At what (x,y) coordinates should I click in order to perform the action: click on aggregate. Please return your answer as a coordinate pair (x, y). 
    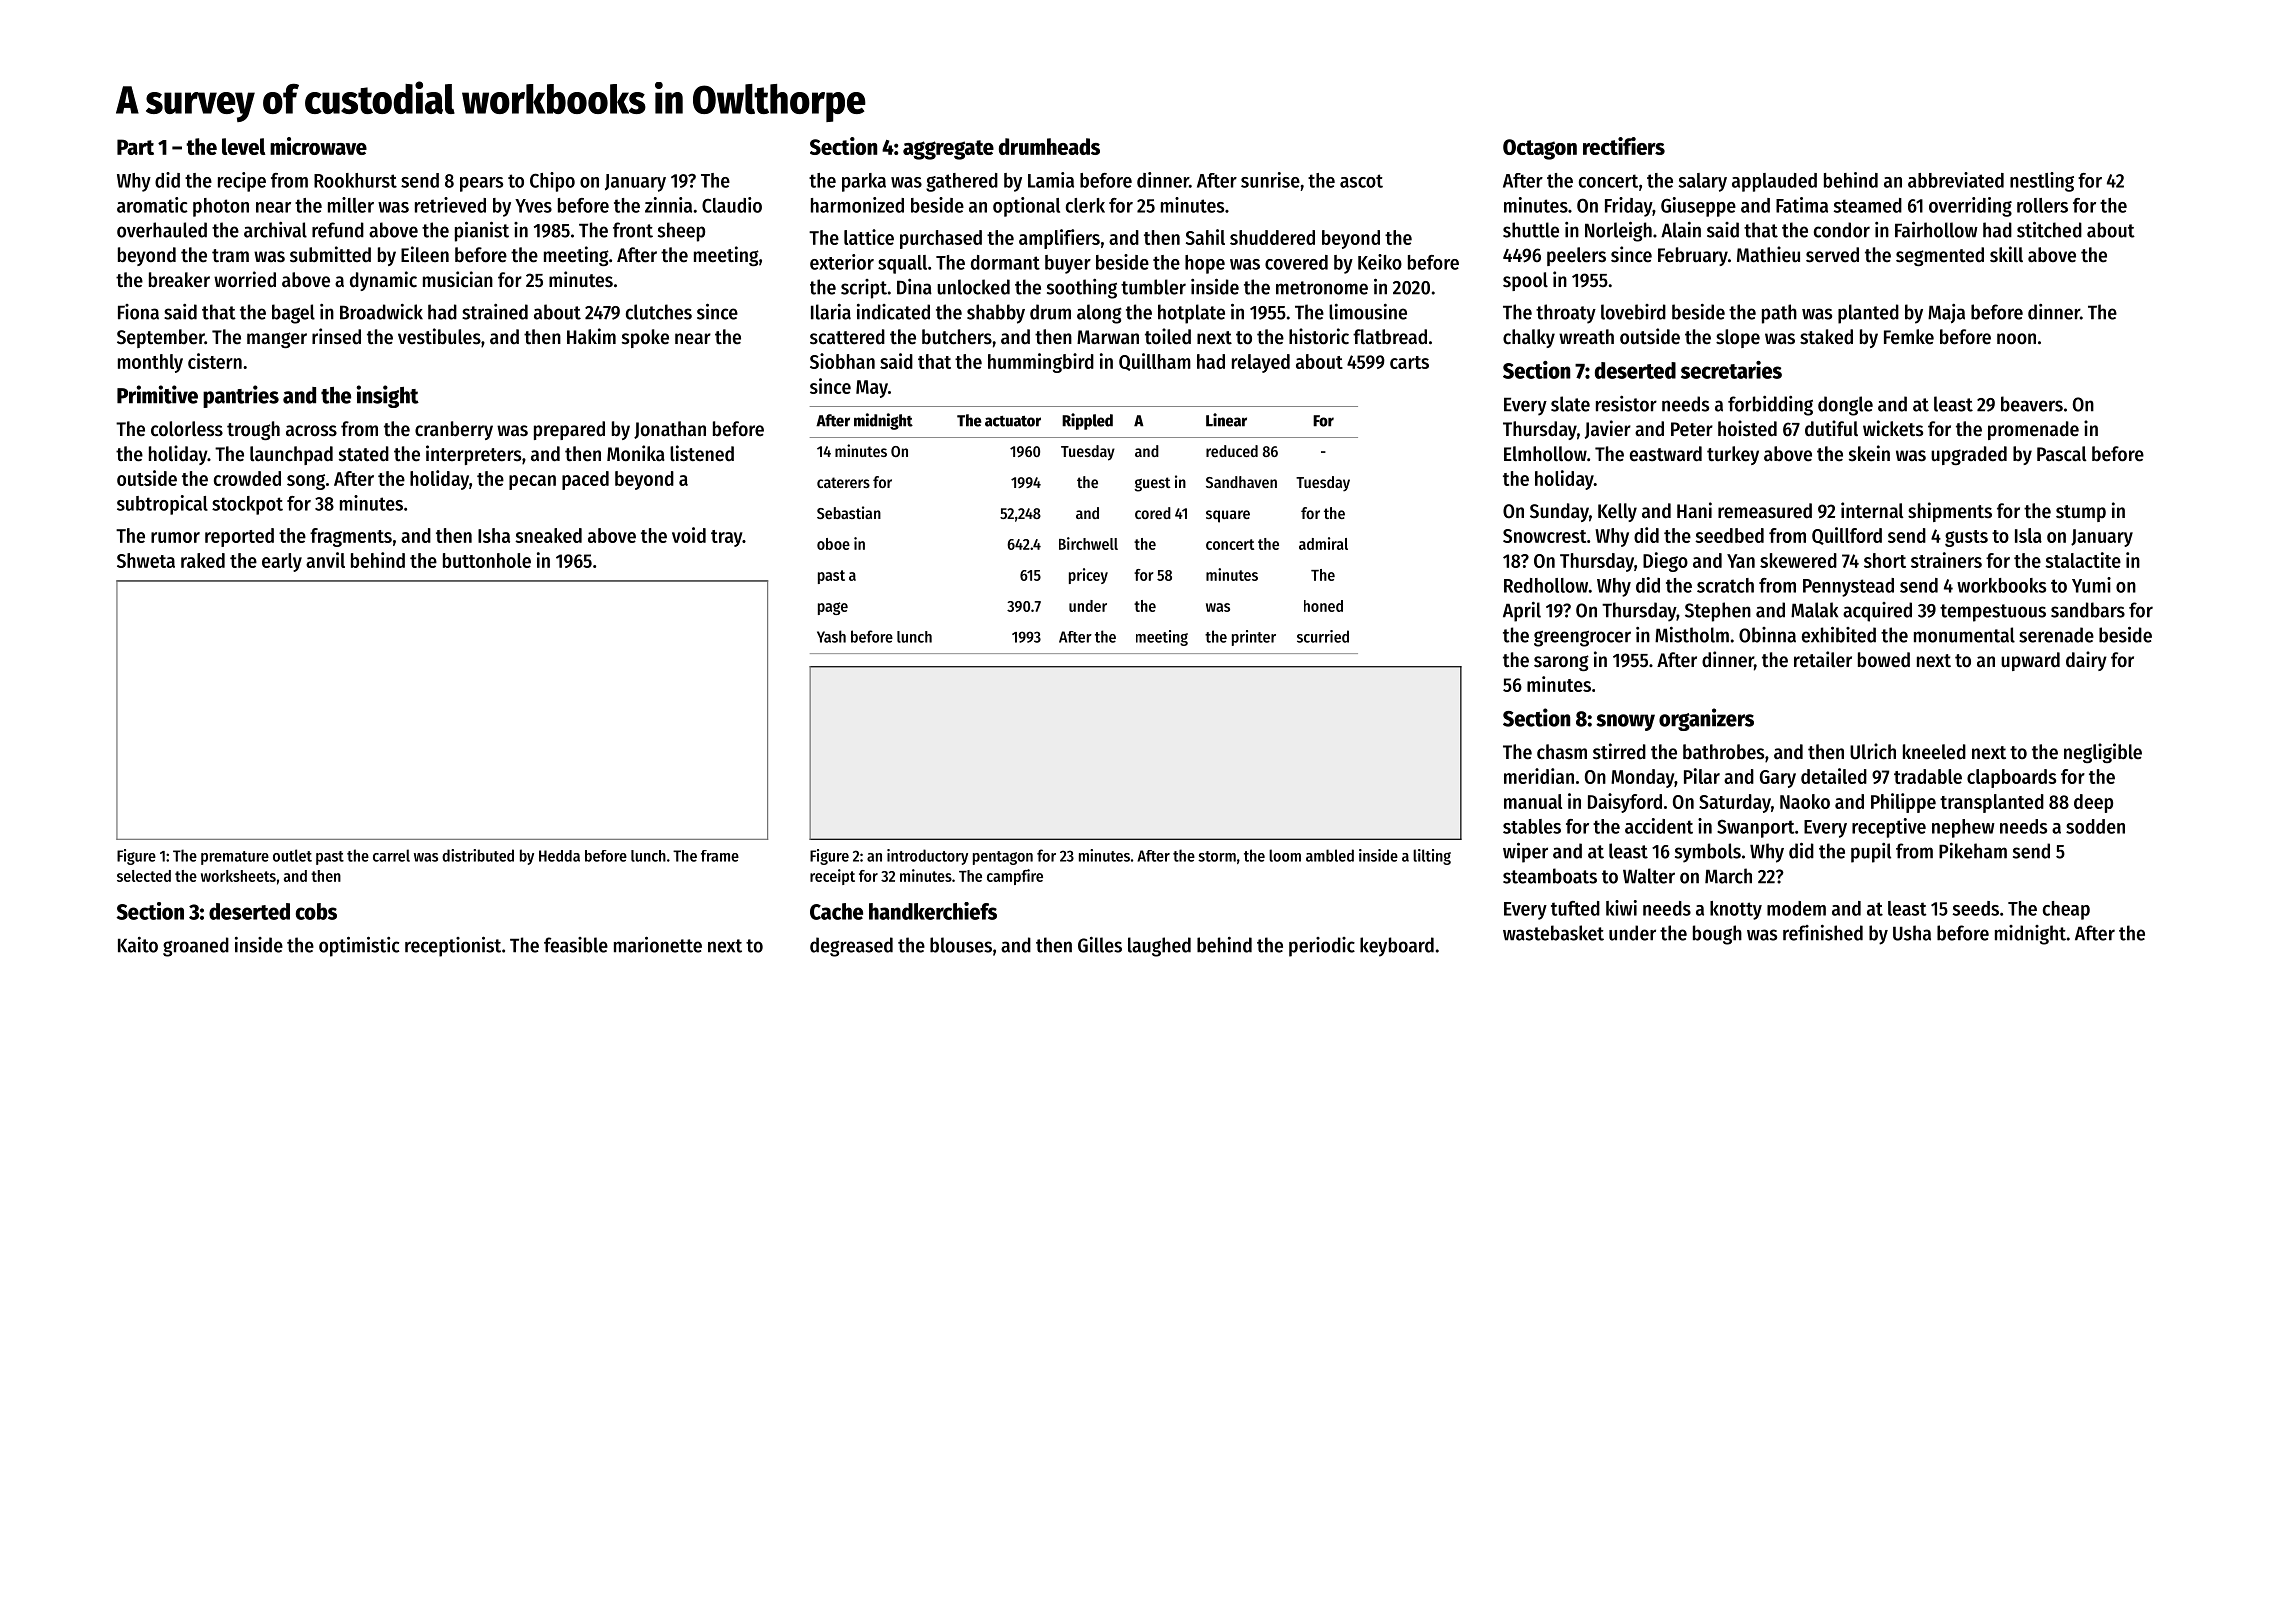
    Looking at the image, I should click on (948, 150).
